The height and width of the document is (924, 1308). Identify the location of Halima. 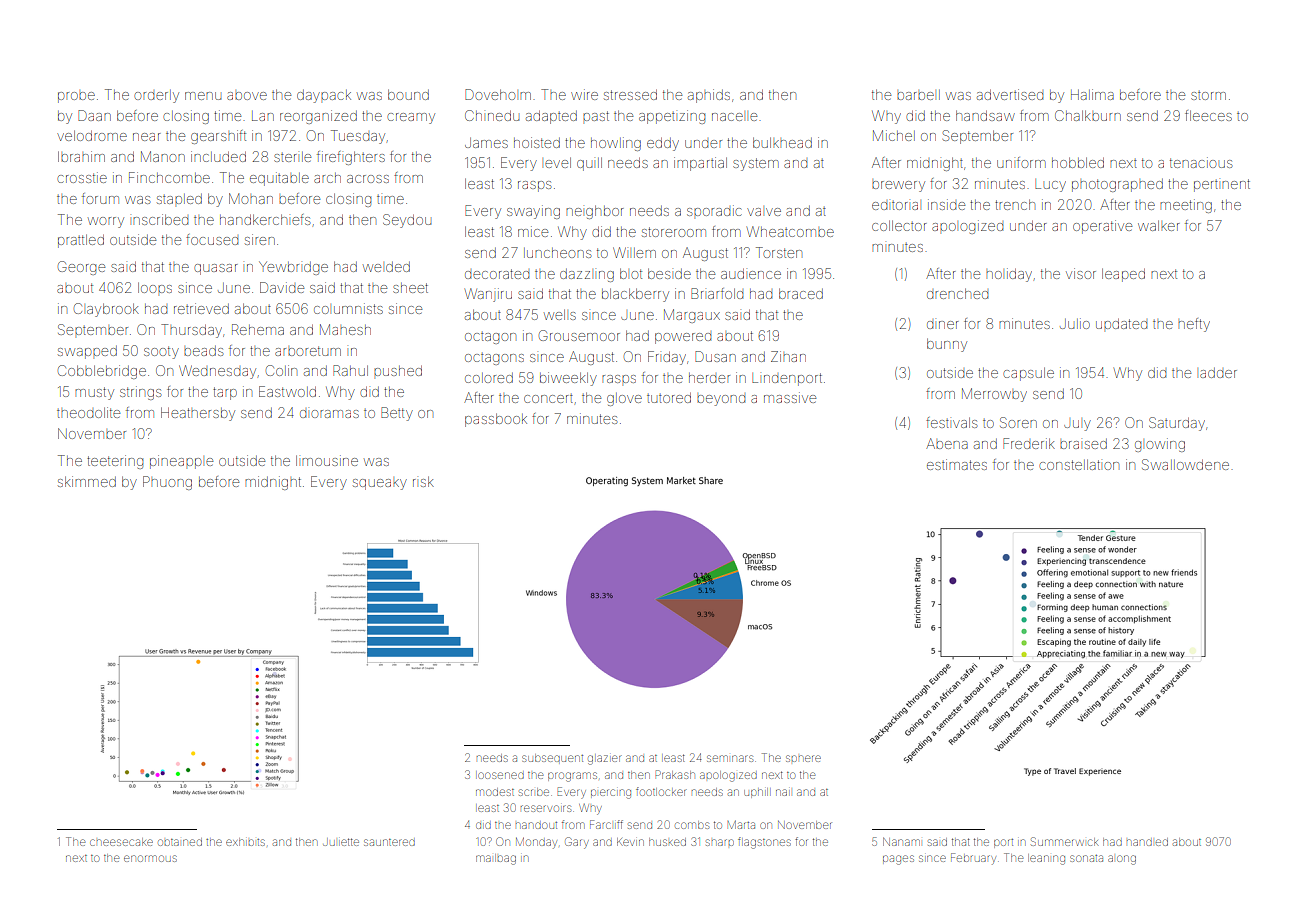
(1092, 94).
